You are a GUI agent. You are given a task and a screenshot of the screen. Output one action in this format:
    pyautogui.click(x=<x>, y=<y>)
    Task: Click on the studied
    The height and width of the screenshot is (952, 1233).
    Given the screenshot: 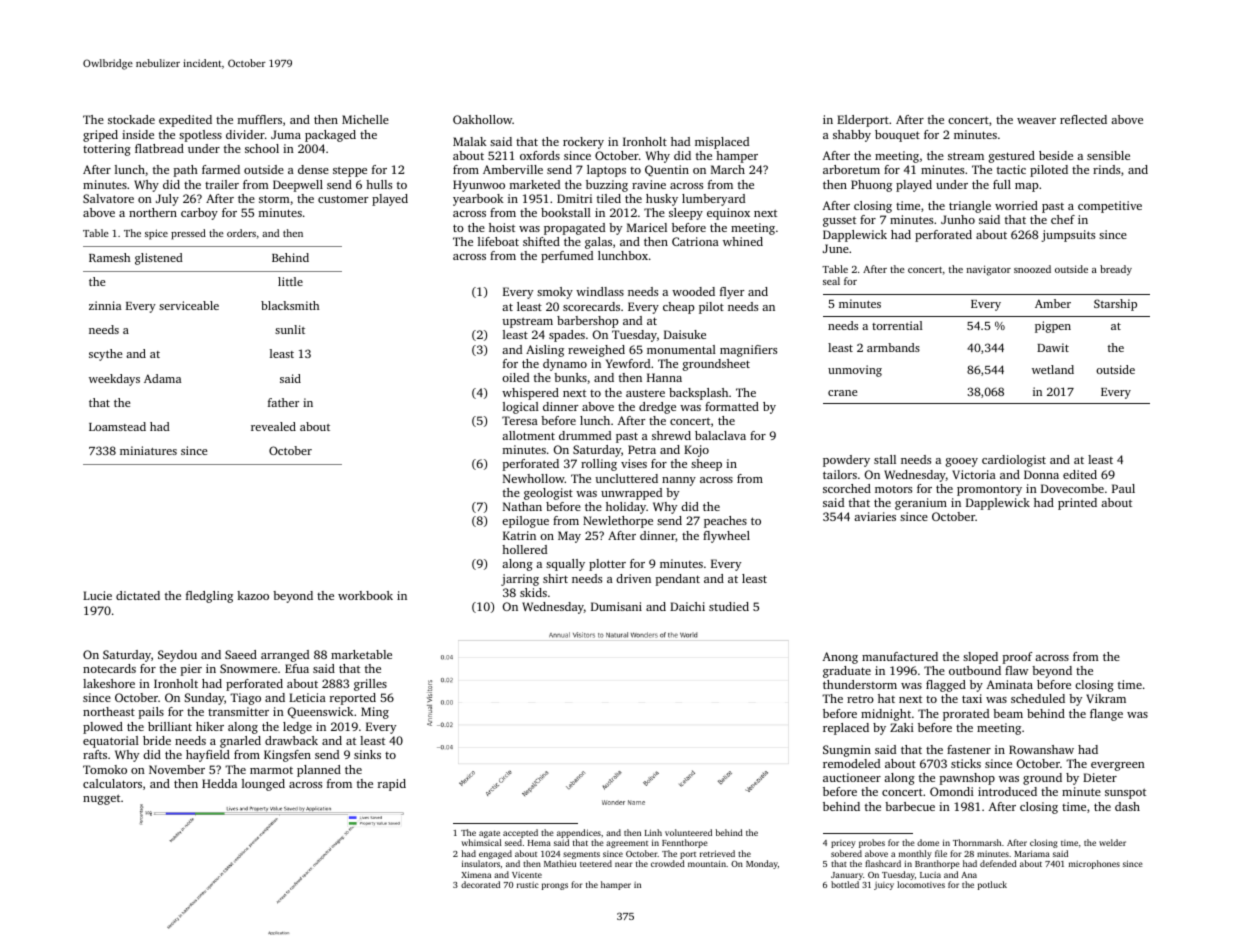 What is the action you would take?
    pyautogui.click(x=729, y=606)
